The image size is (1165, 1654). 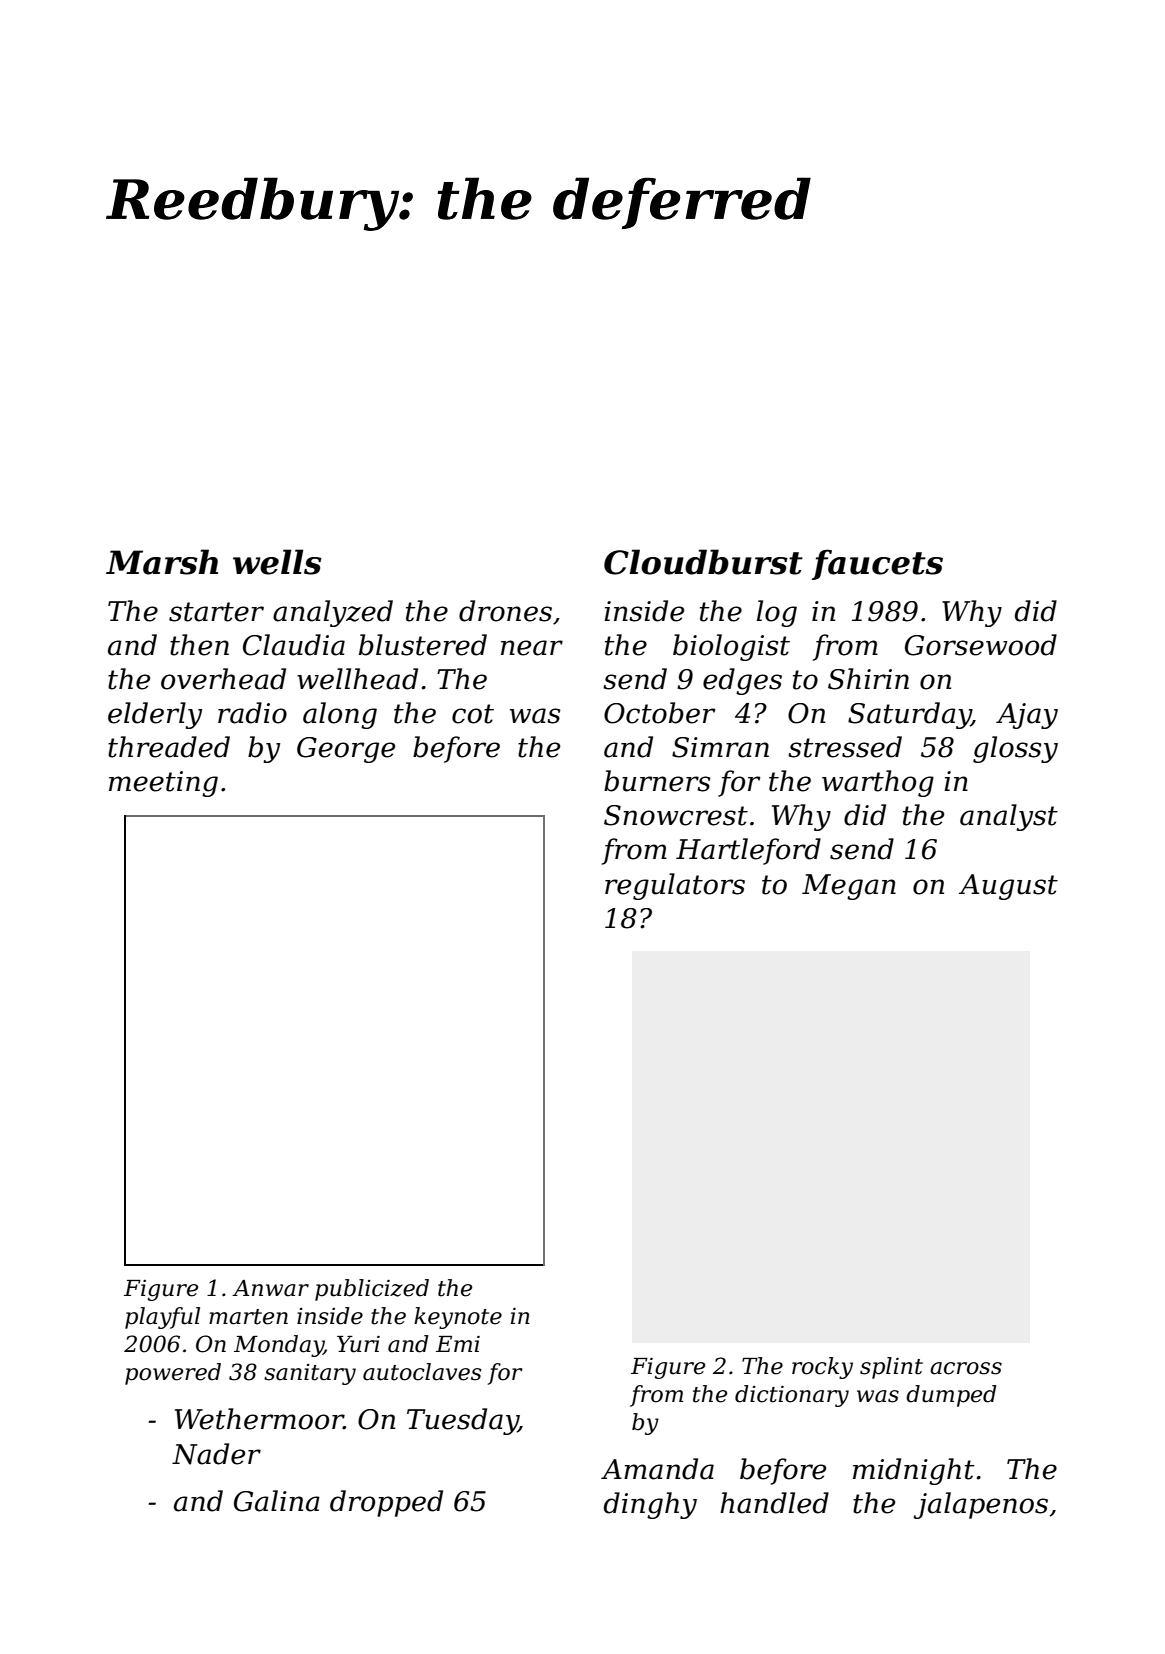 I want to click on marten, so click(x=248, y=1317).
